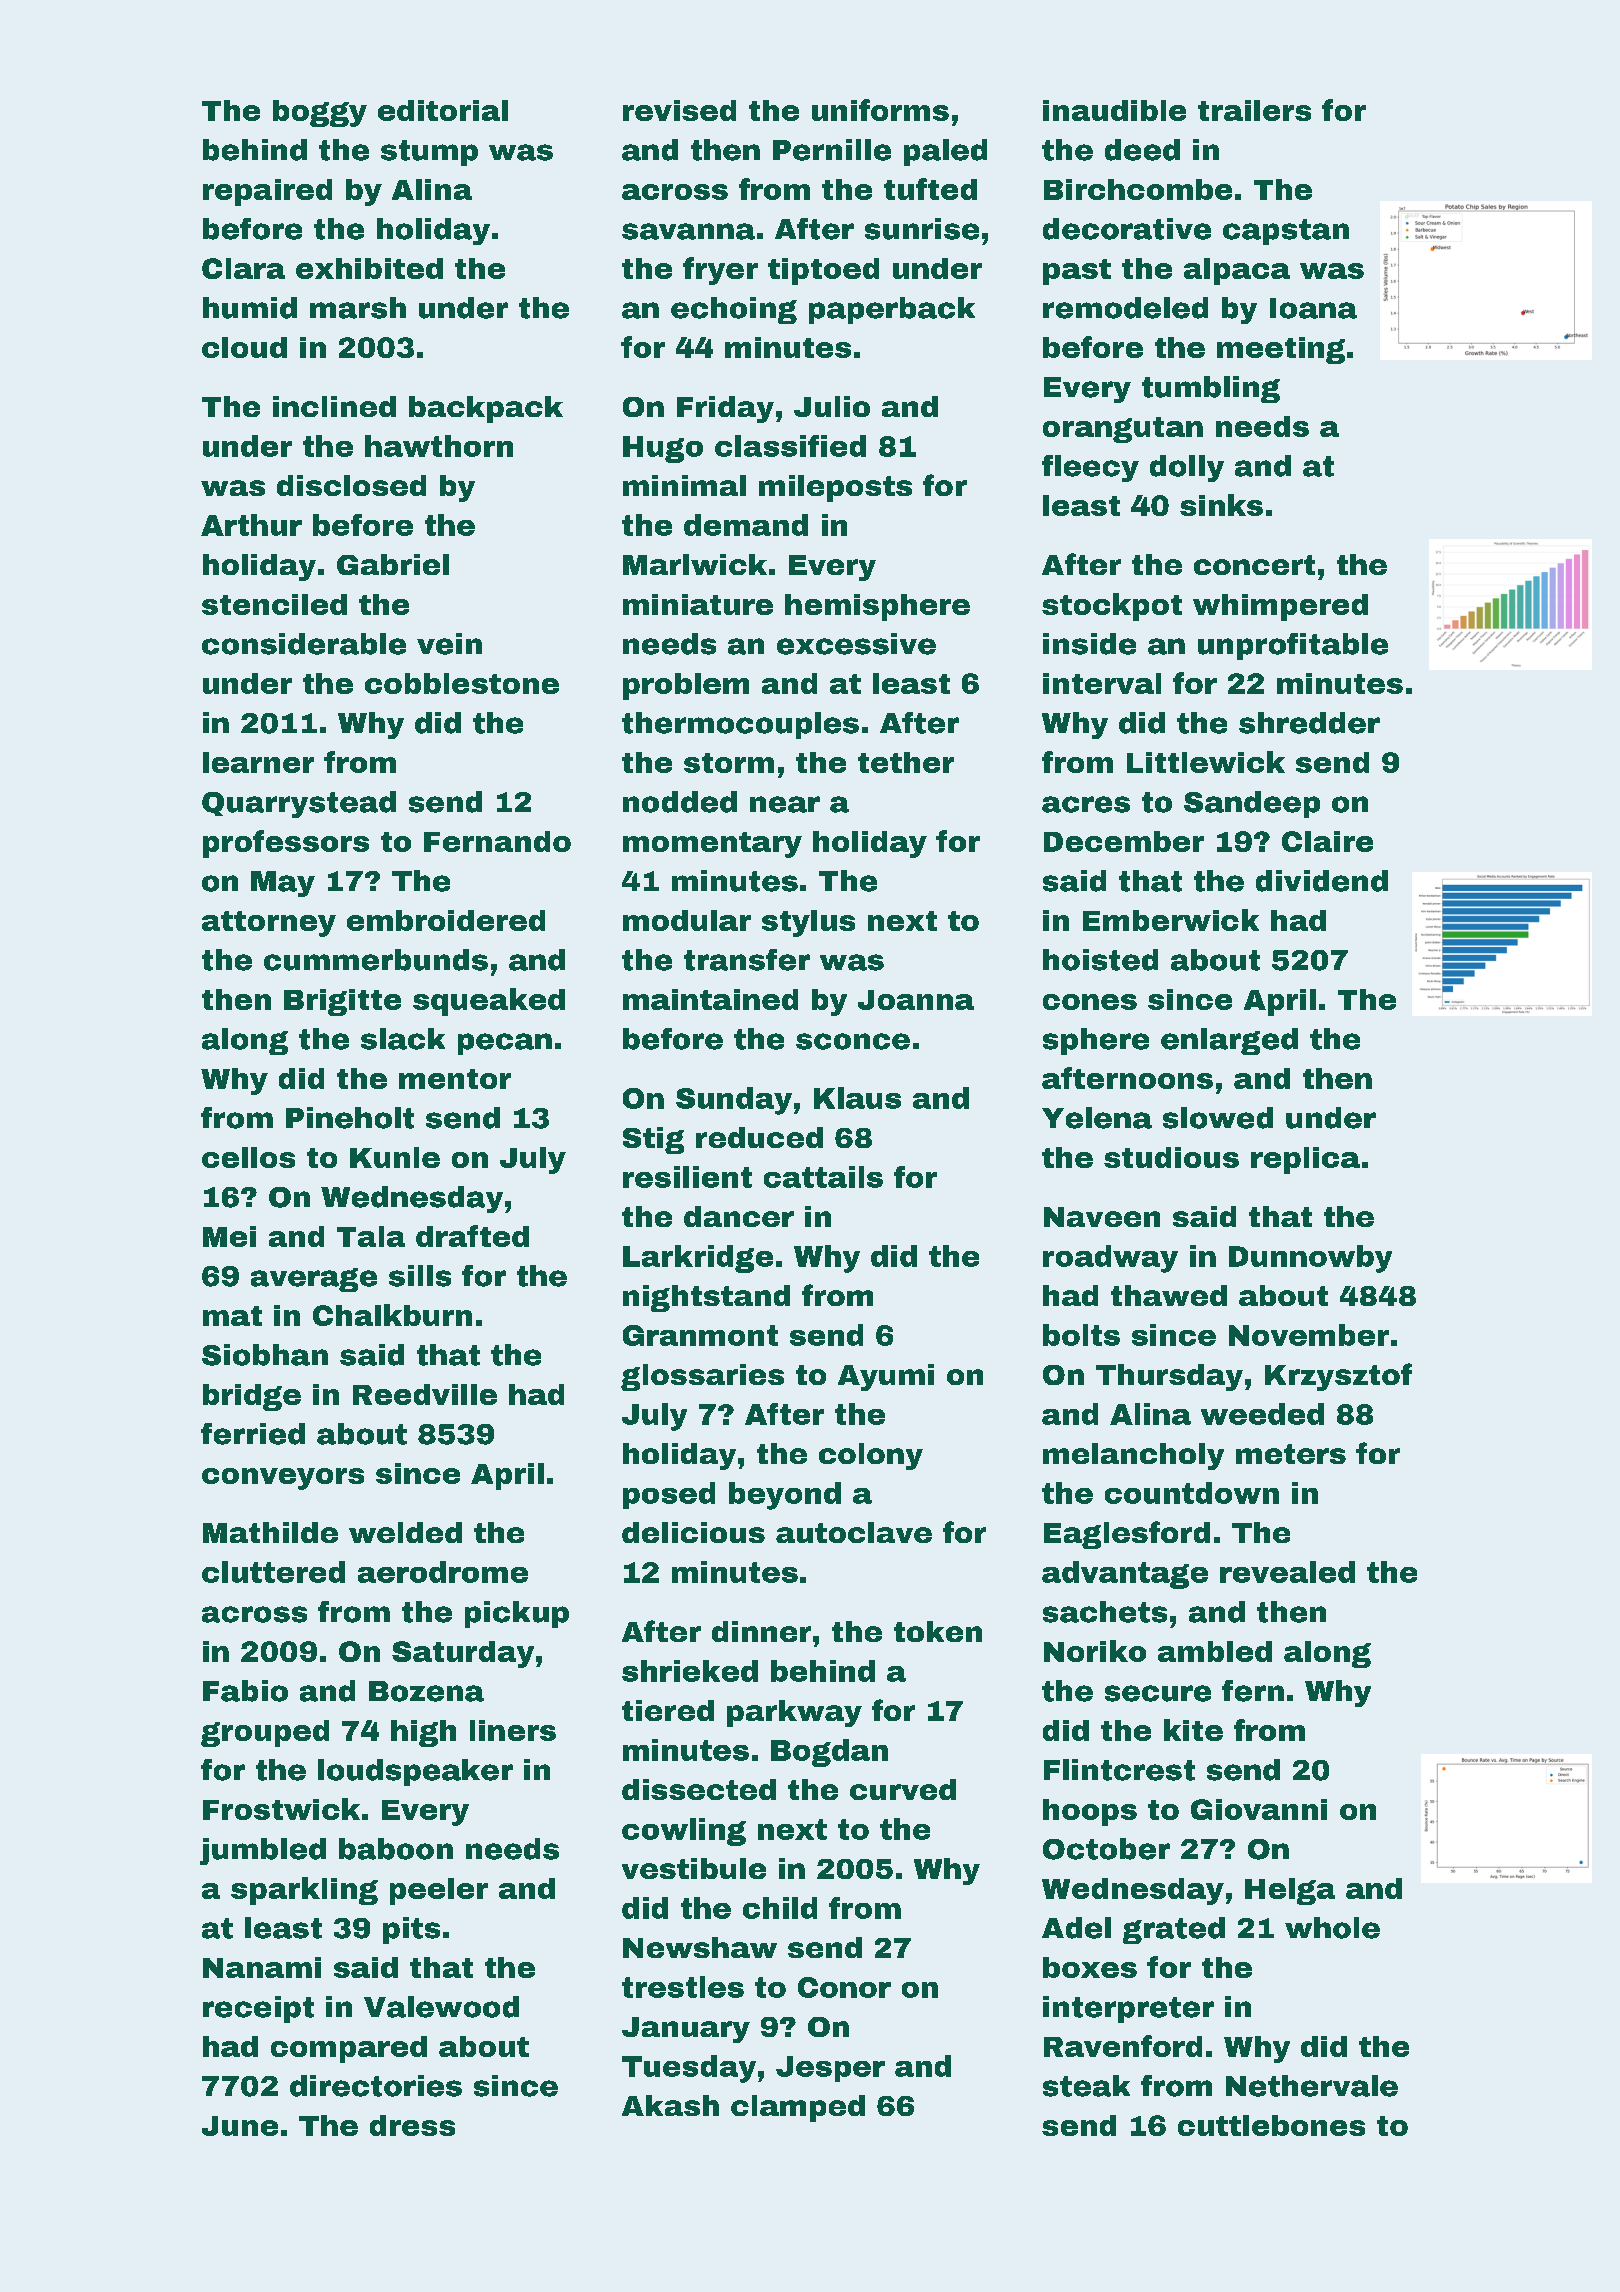 This screenshot has width=1620, height=2292. I want to click on whimpered, so click(1280, 607).
